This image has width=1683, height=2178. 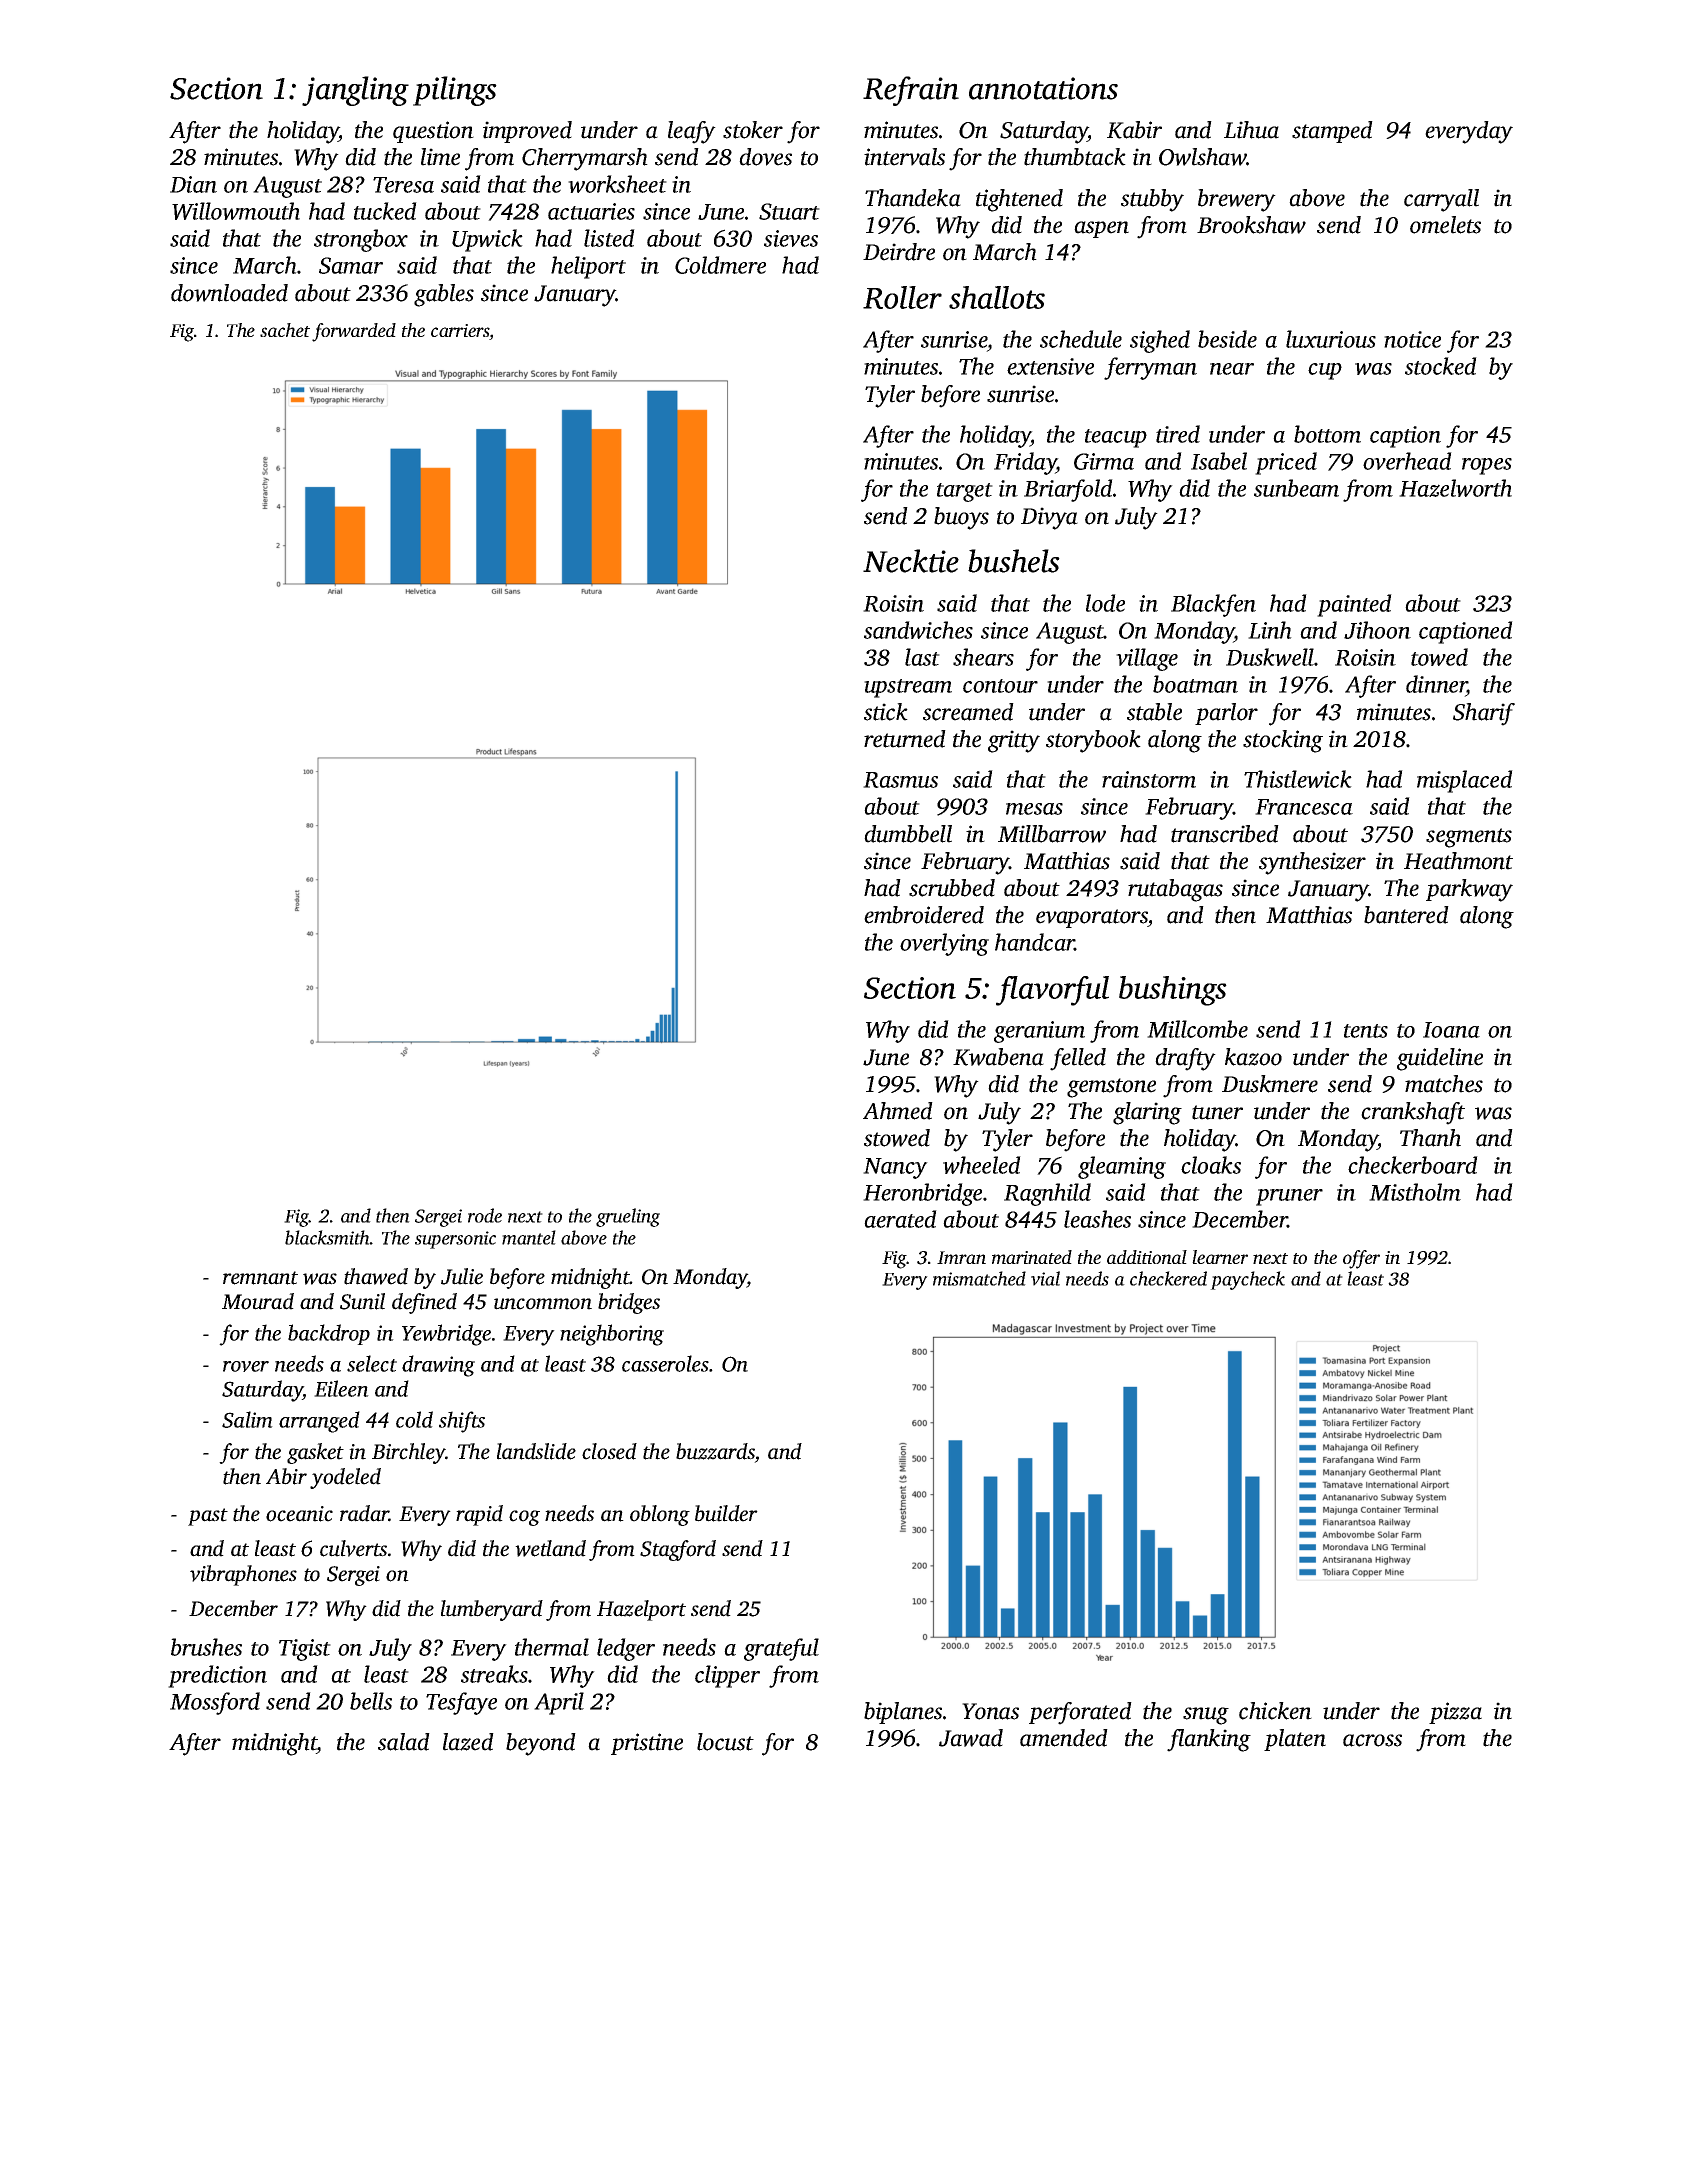 What do you see at coordinates (193, 184) in the image?
I see `Dian` at bounding box center [193, 184].
